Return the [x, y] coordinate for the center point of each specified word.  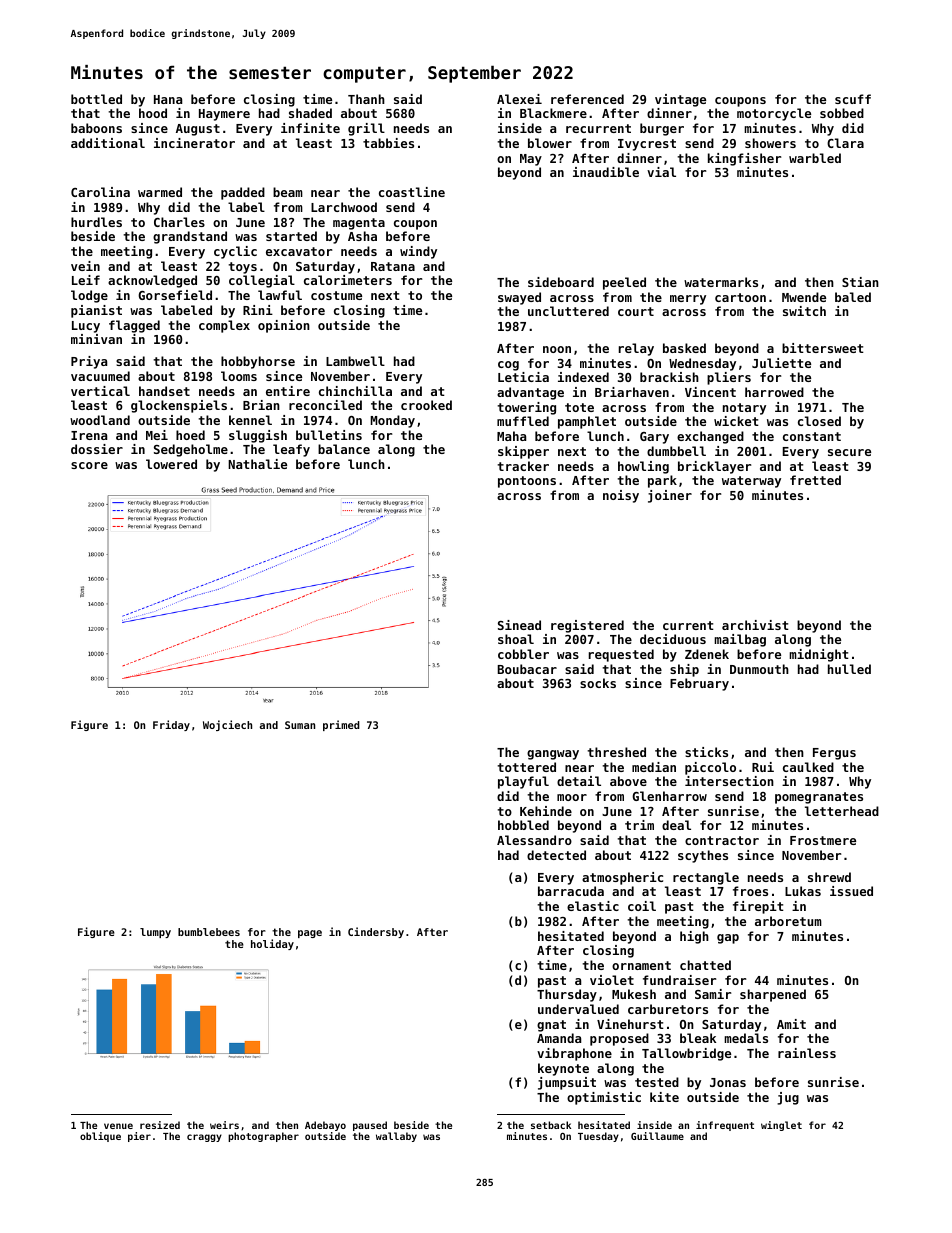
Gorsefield [175, 295]
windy [418, 252]
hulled [849, 669]
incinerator [194, 143]
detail [579, 781]
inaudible [606, 172]
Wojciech [227, 725]
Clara [845, 143]
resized [160, 1125]
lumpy [155, 933]
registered [587, 626]
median [654, 767]
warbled [815, 158]
